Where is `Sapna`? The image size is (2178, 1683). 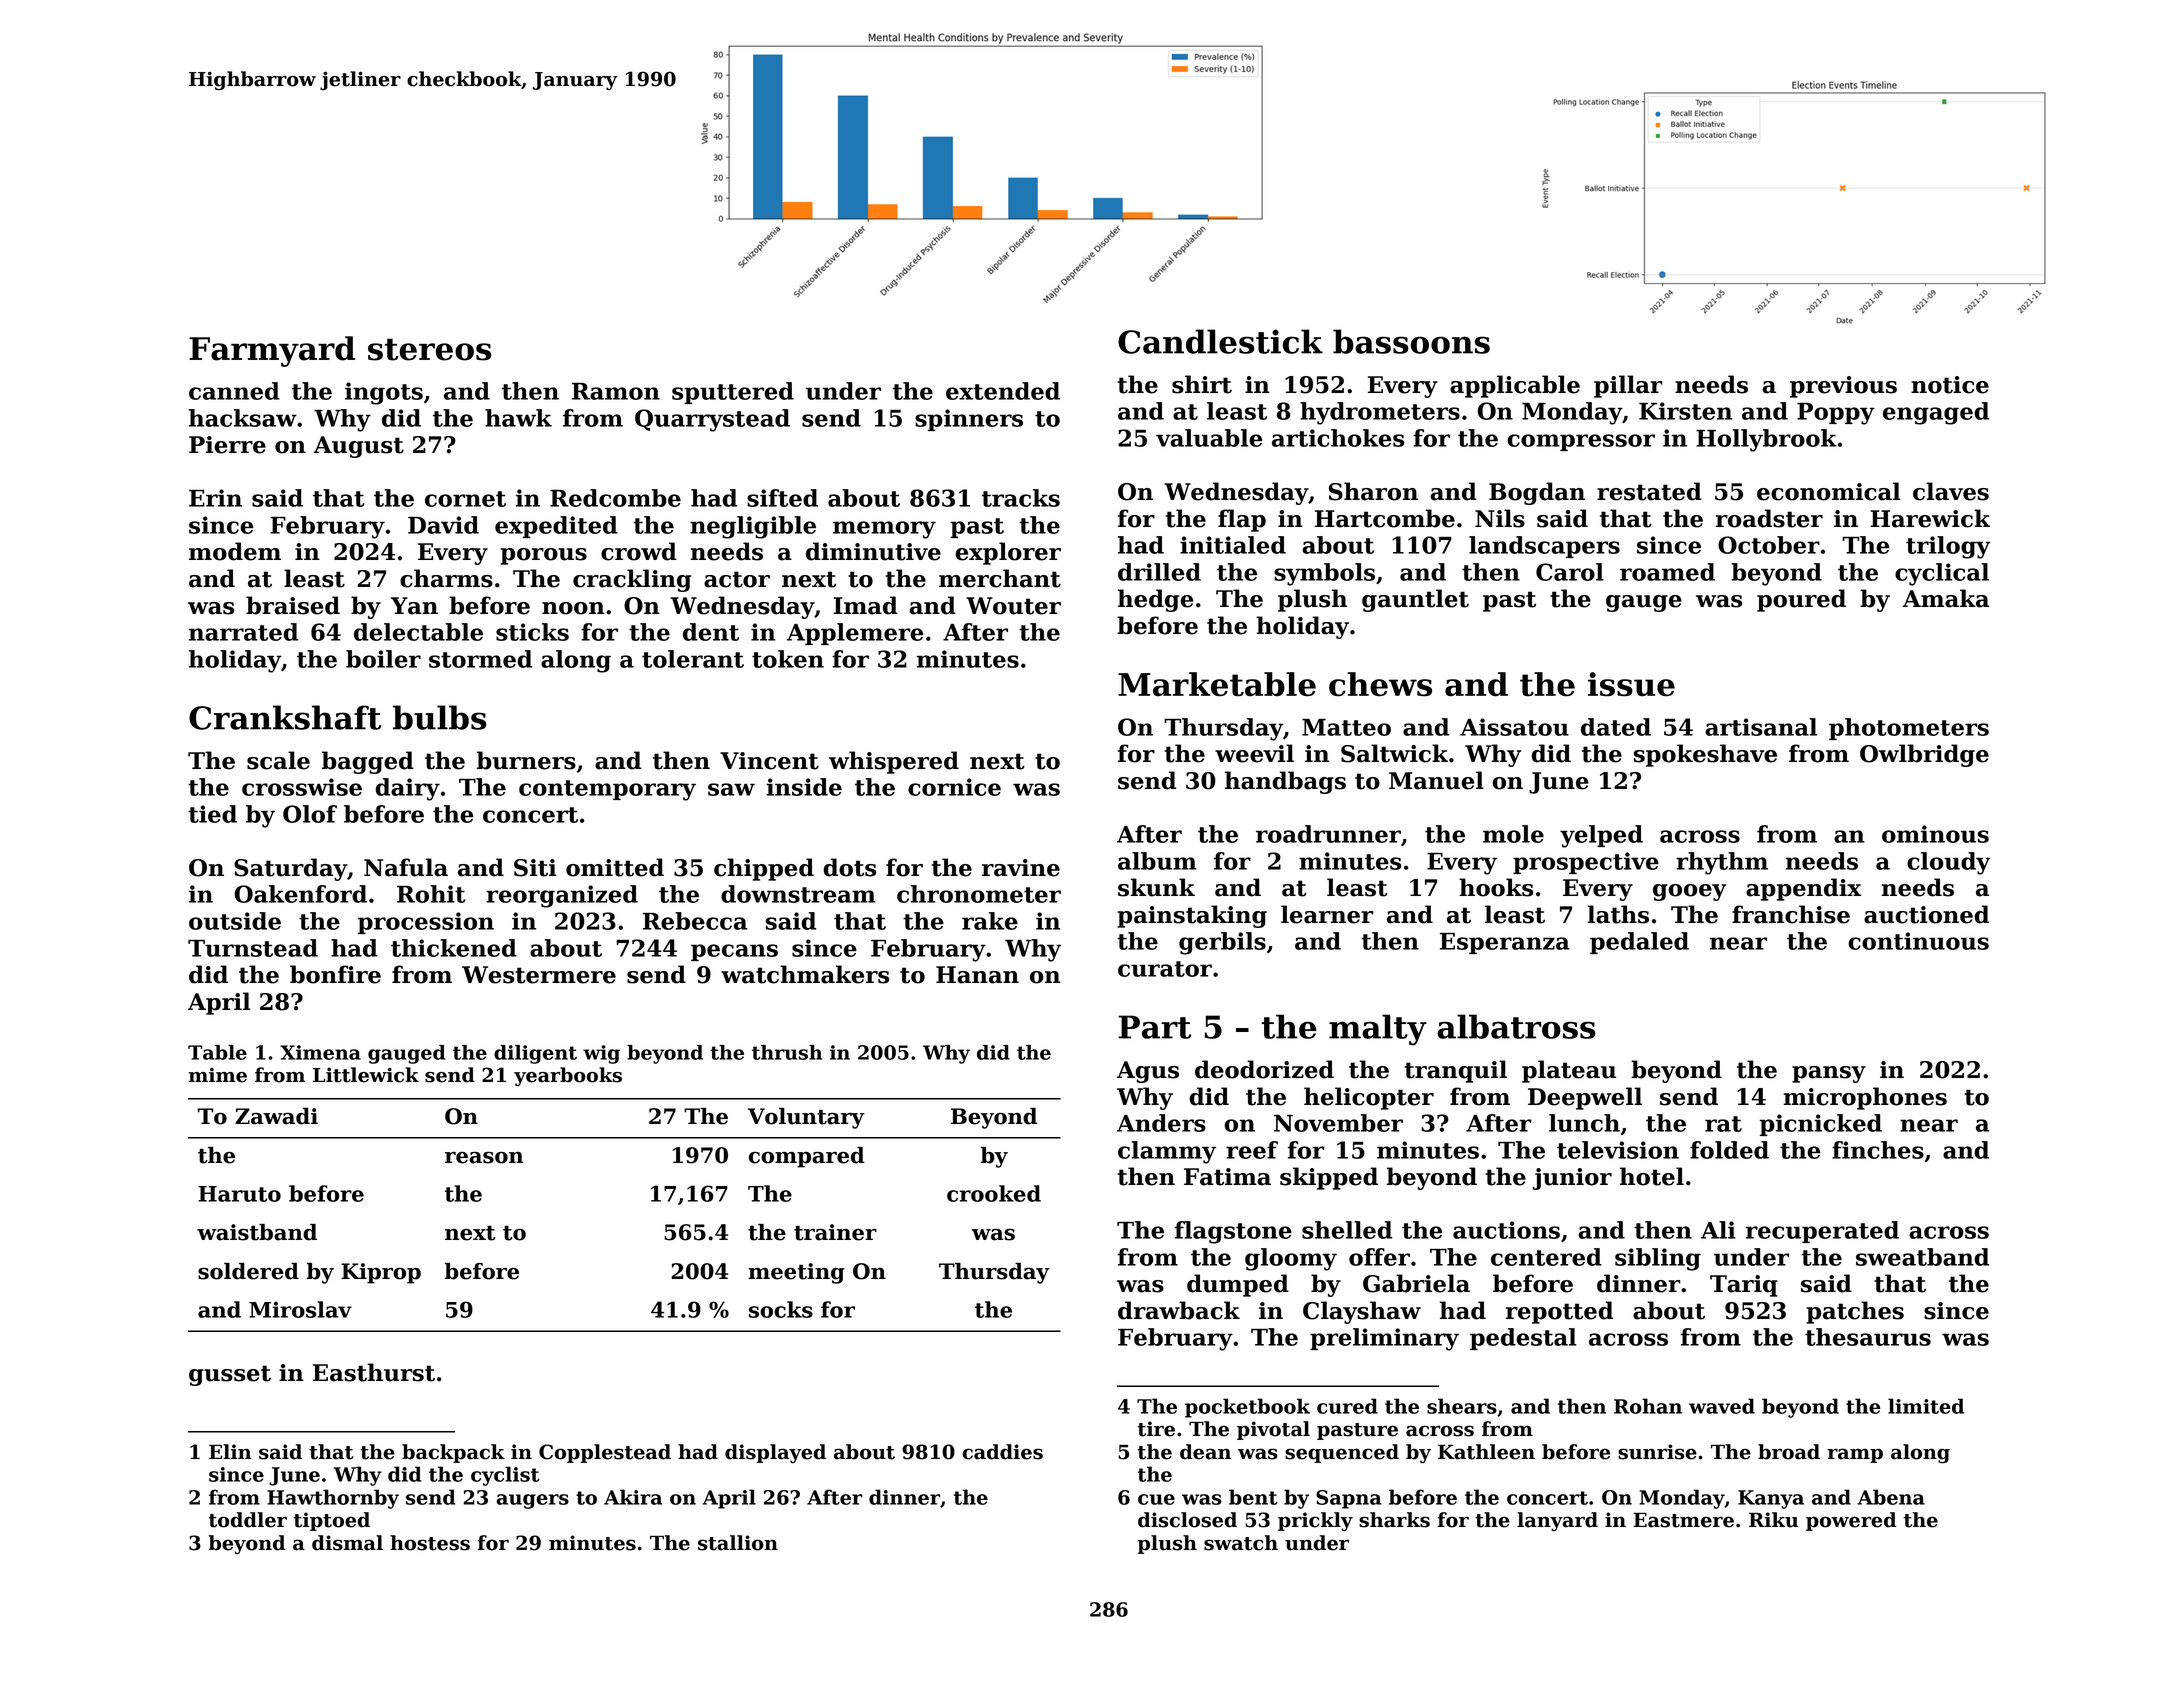 Sapna is located at coordinates (1349, 1499).
